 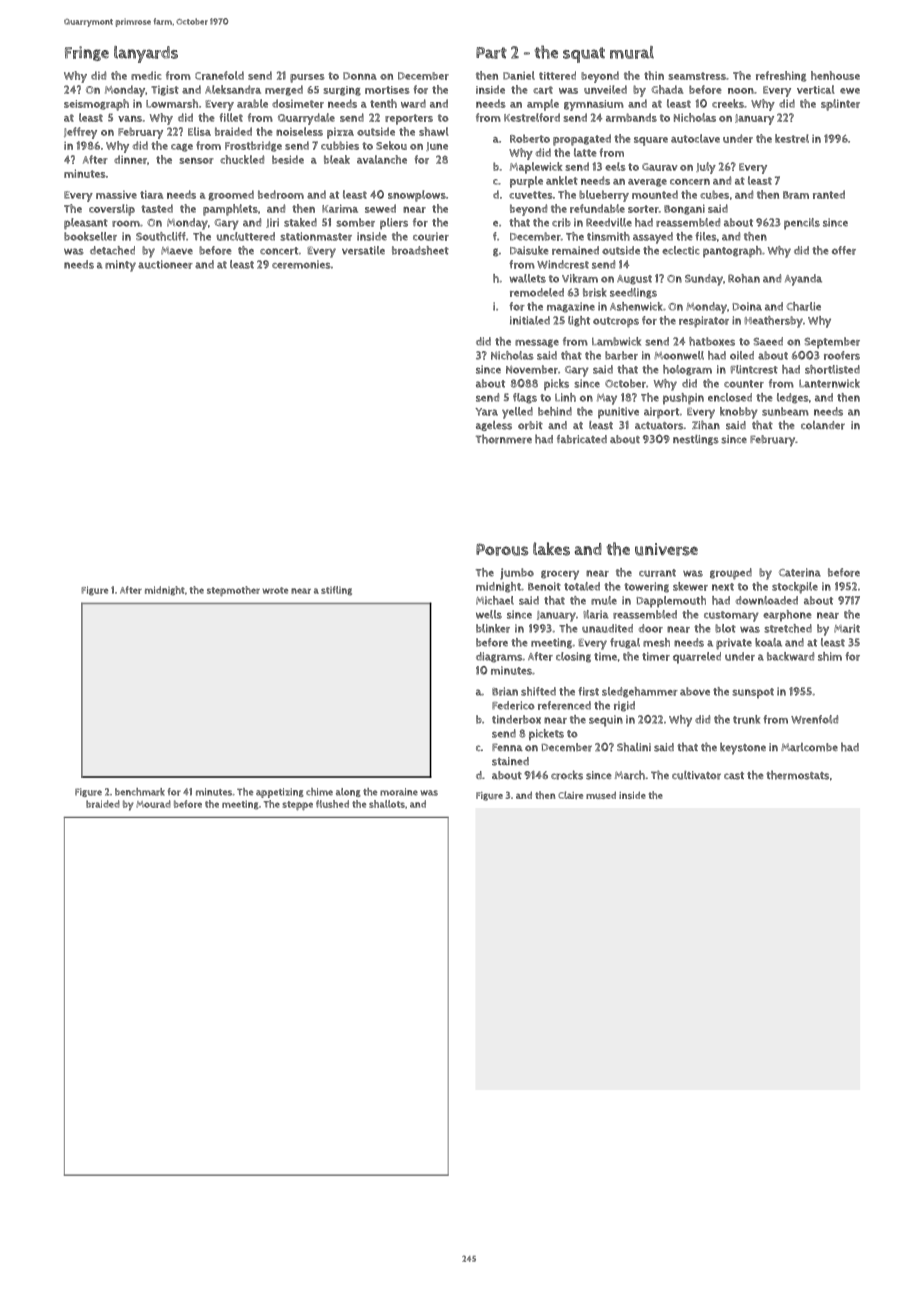 What do you see at coordinates (146, 54) in the screenshot?
I see `lanyards` at bounding box center [146, 54].
